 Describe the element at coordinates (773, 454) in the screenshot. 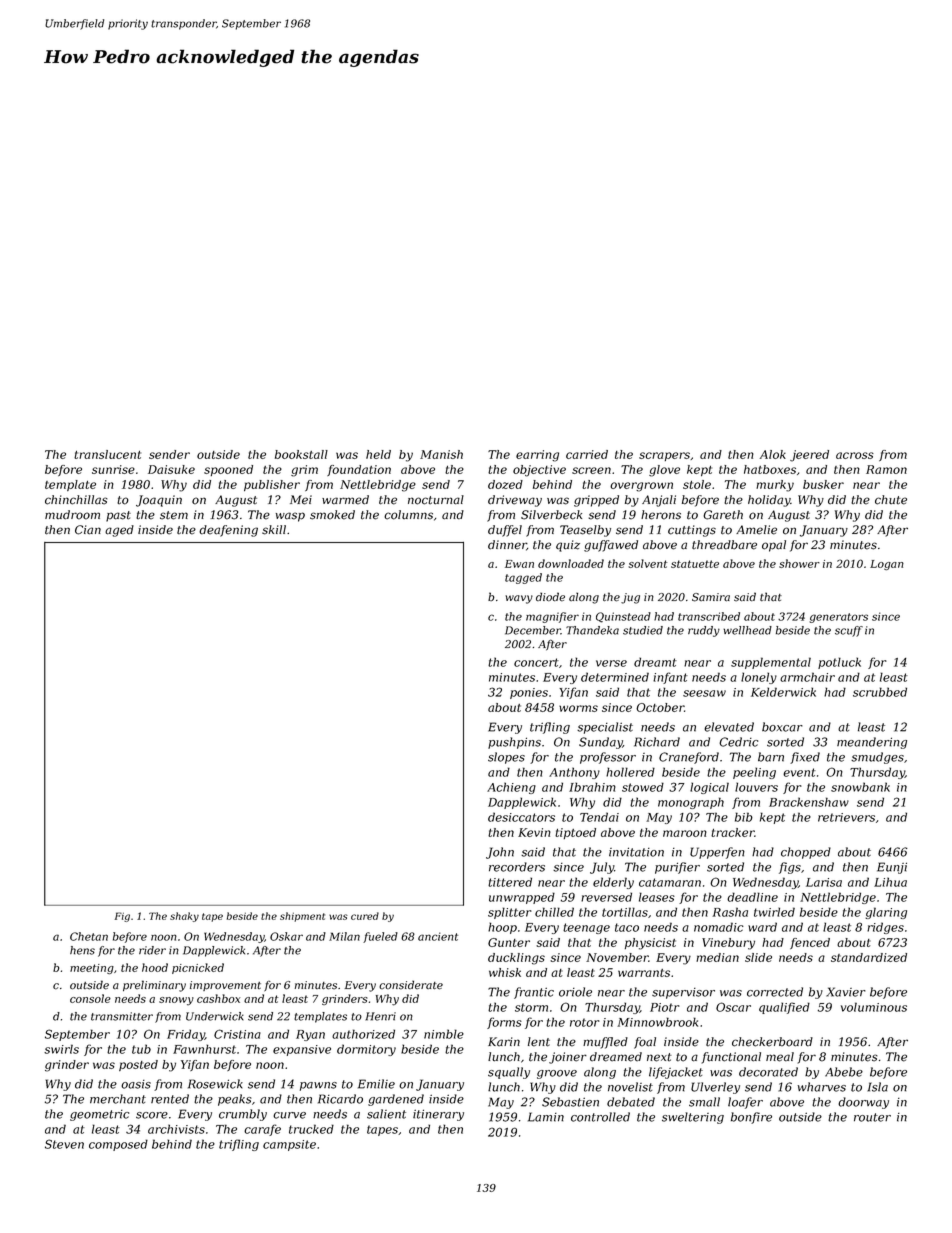

I see `Alok` at that location.
